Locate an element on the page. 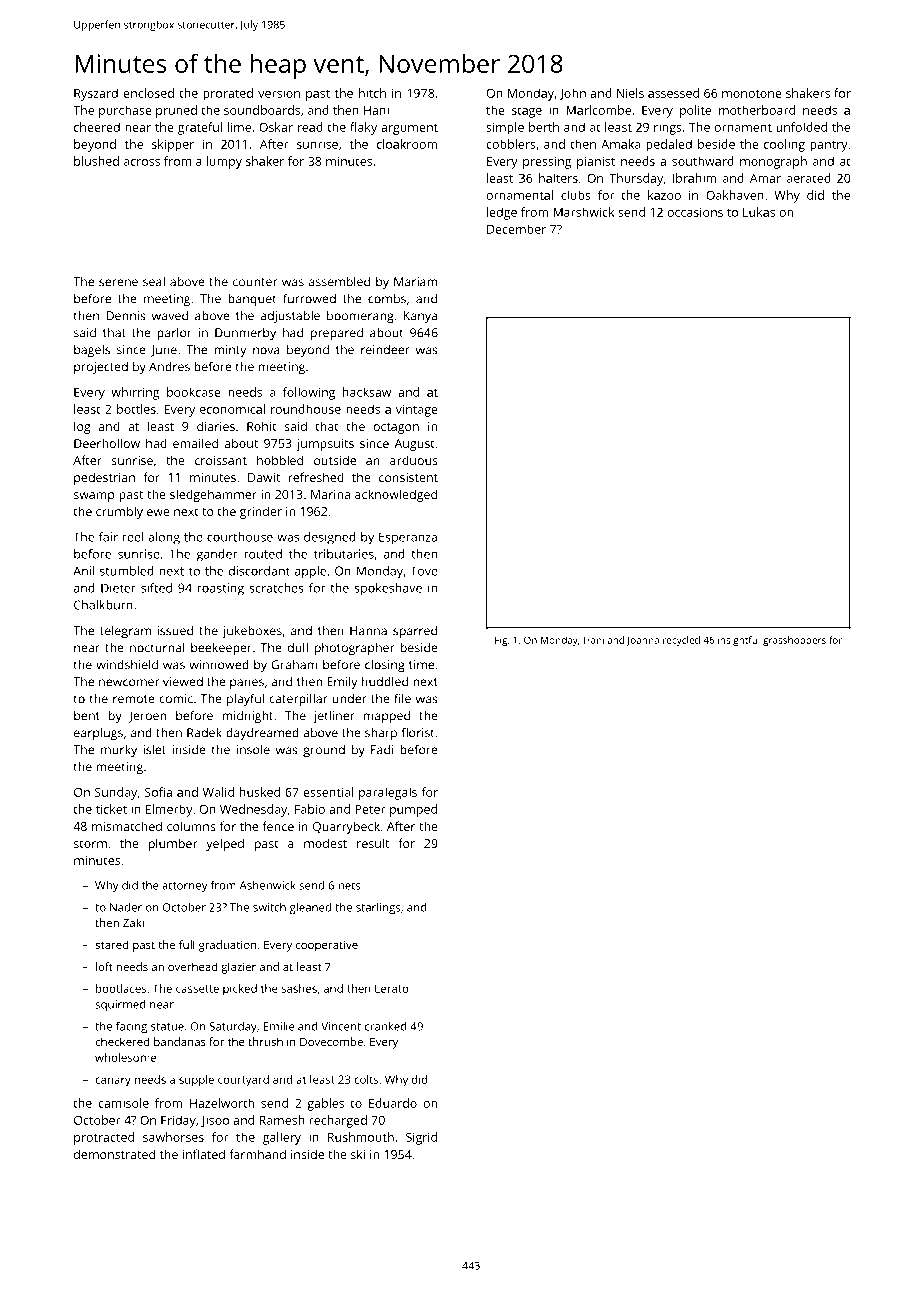  overhead is located at coordinates (193, 966).
